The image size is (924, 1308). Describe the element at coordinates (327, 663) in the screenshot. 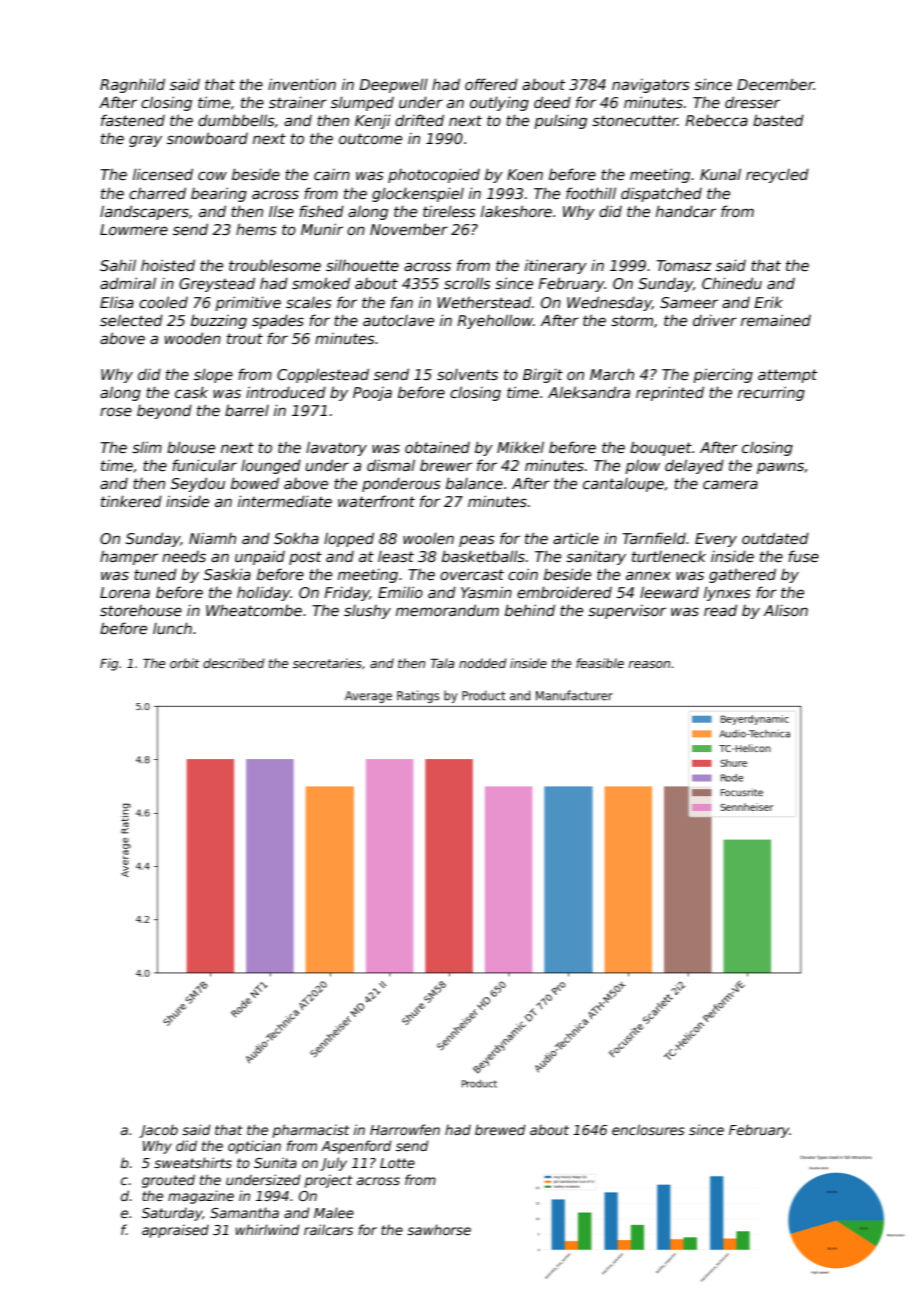

I see `secretaries` at that location.
